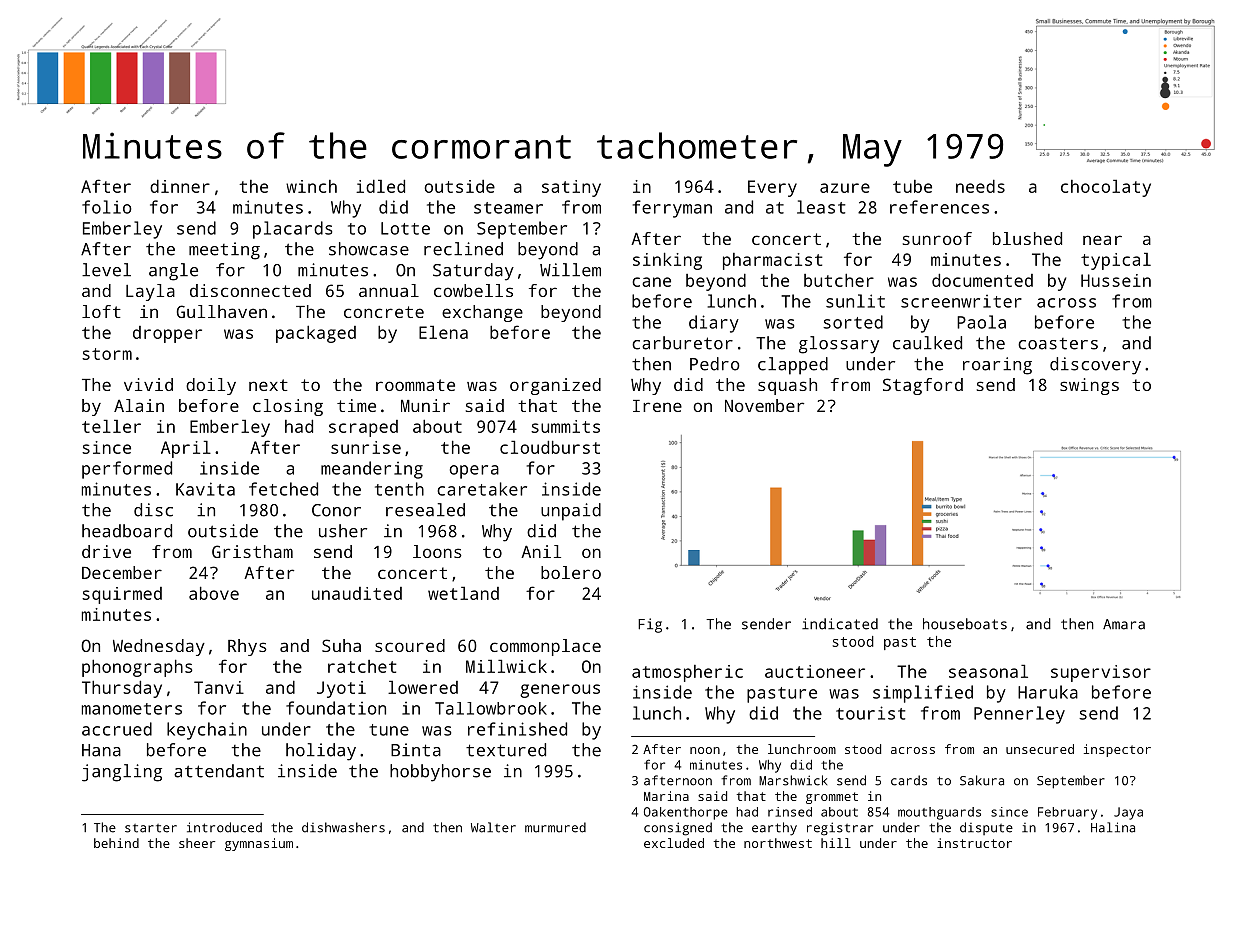  What do you see at coordinates (674, 843) in the document?
I see `excluded` at bounding box center [674, 843].
